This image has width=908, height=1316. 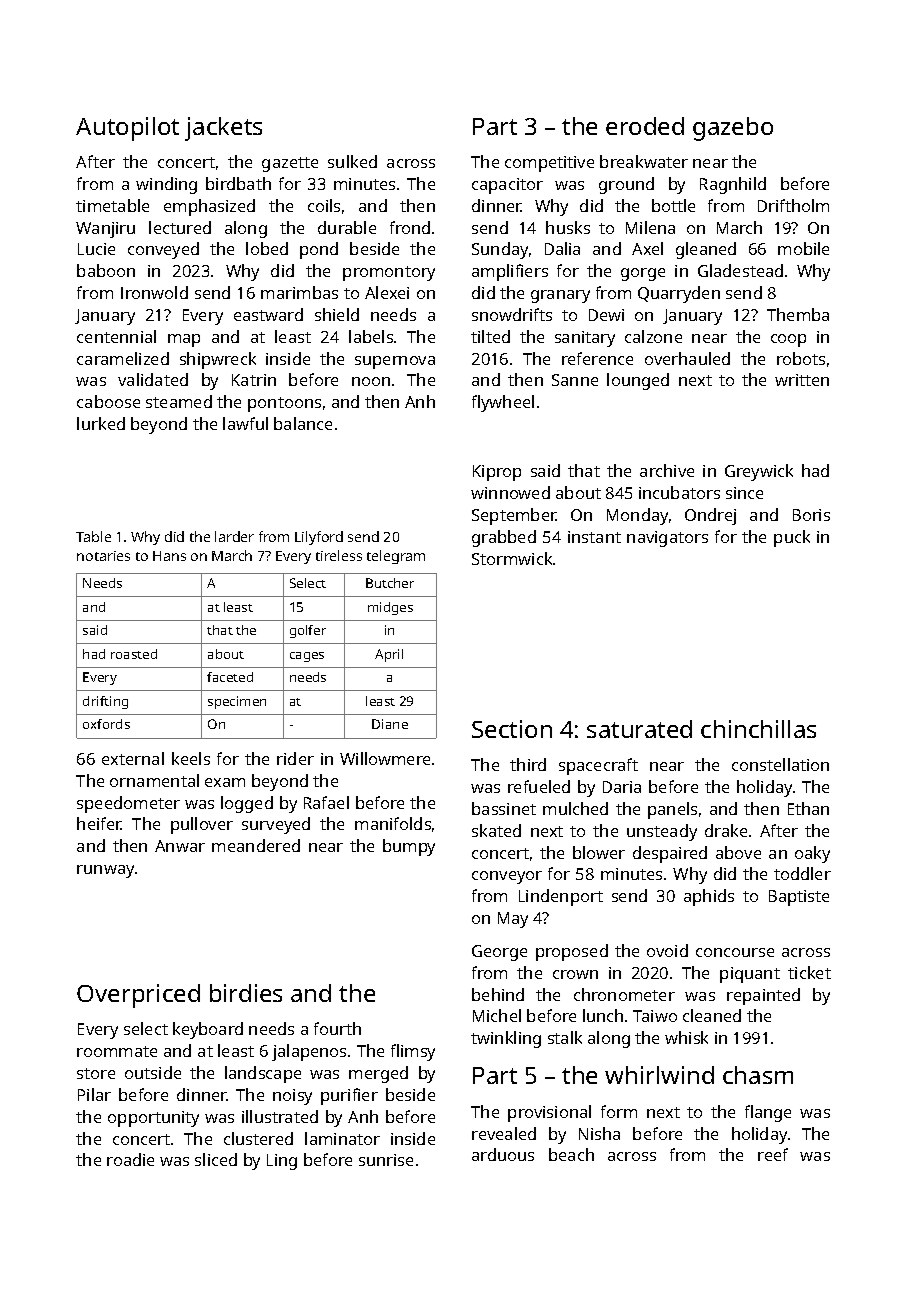 What do you see at coordinates (128, 804) in the image?
I see `speedometer` at bounding box center [128, 804].
